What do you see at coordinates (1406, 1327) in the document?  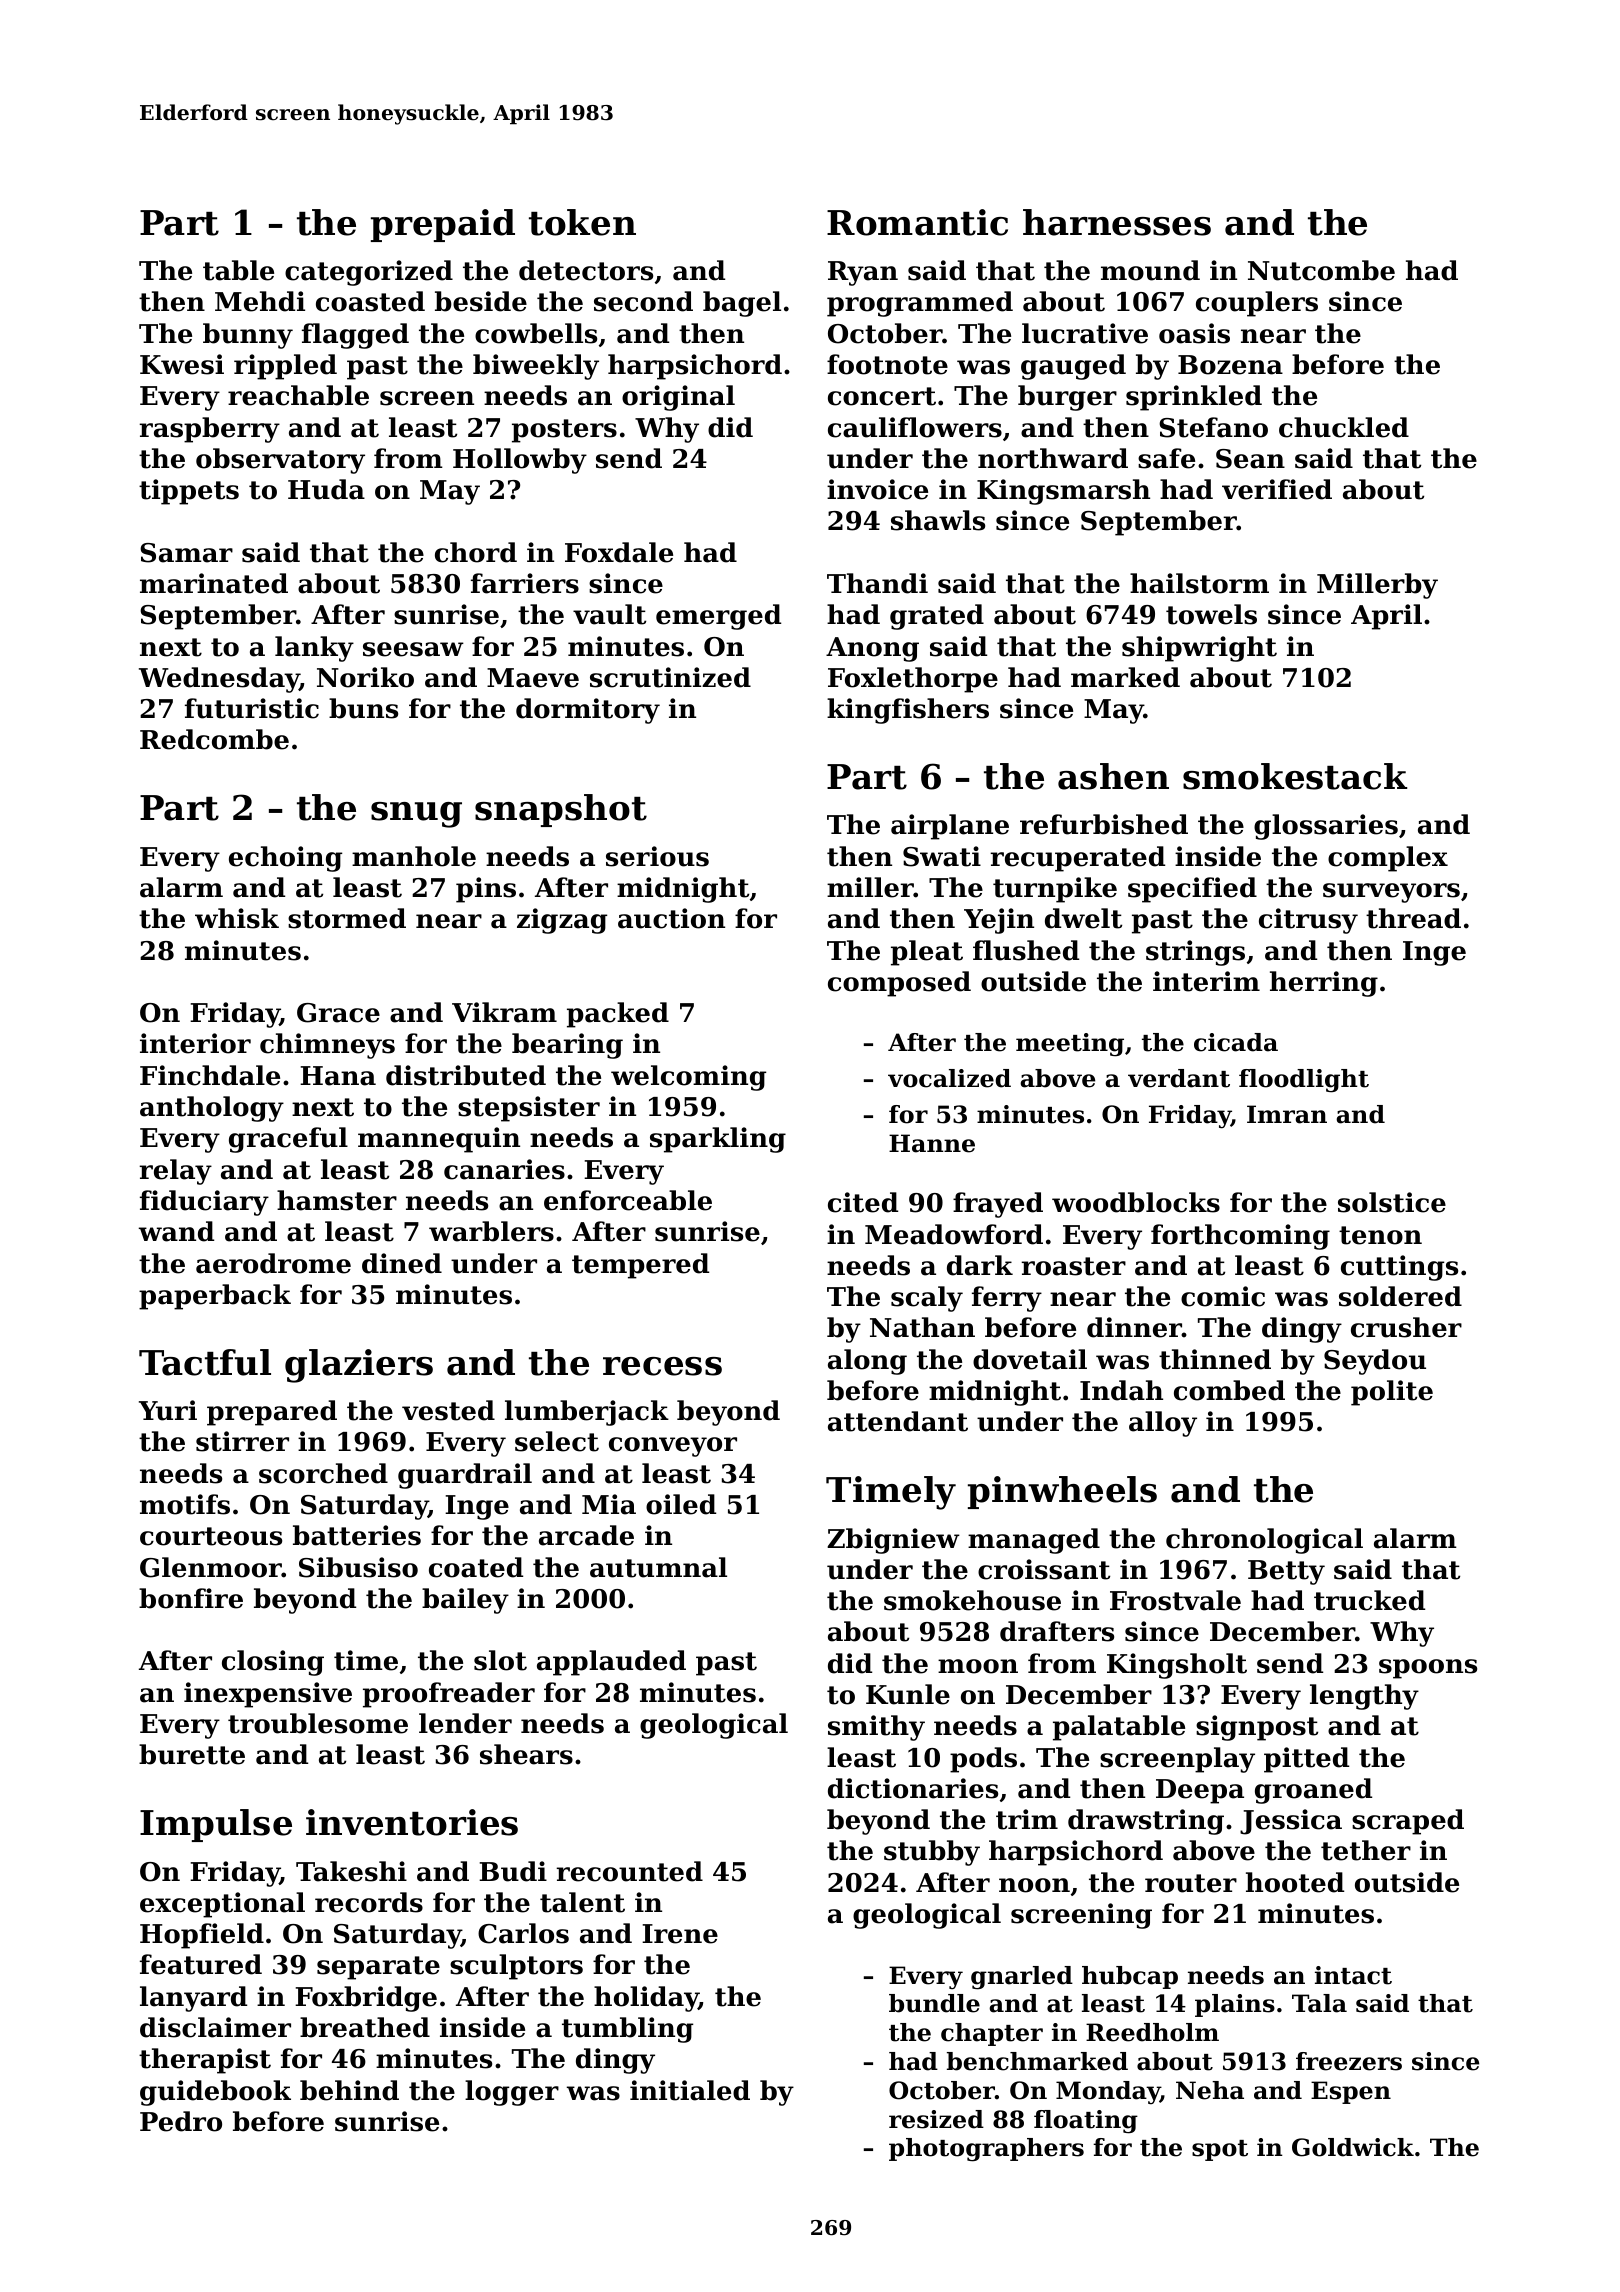 I see `crusher` at bounding box center [1406, 1327].
